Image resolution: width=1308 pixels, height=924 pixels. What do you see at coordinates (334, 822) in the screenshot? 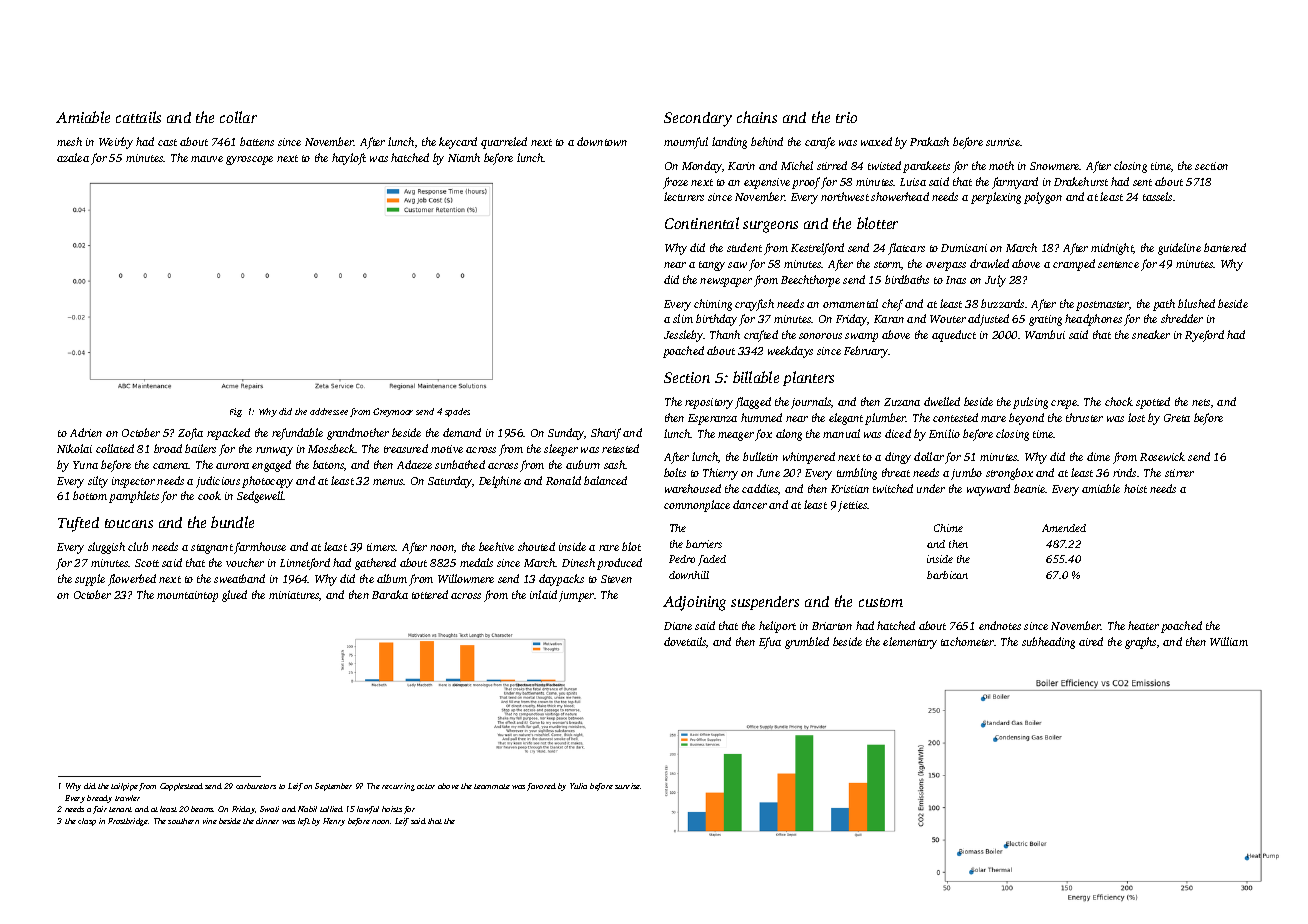
I see `Henry` at bounding box center [334, 822].
